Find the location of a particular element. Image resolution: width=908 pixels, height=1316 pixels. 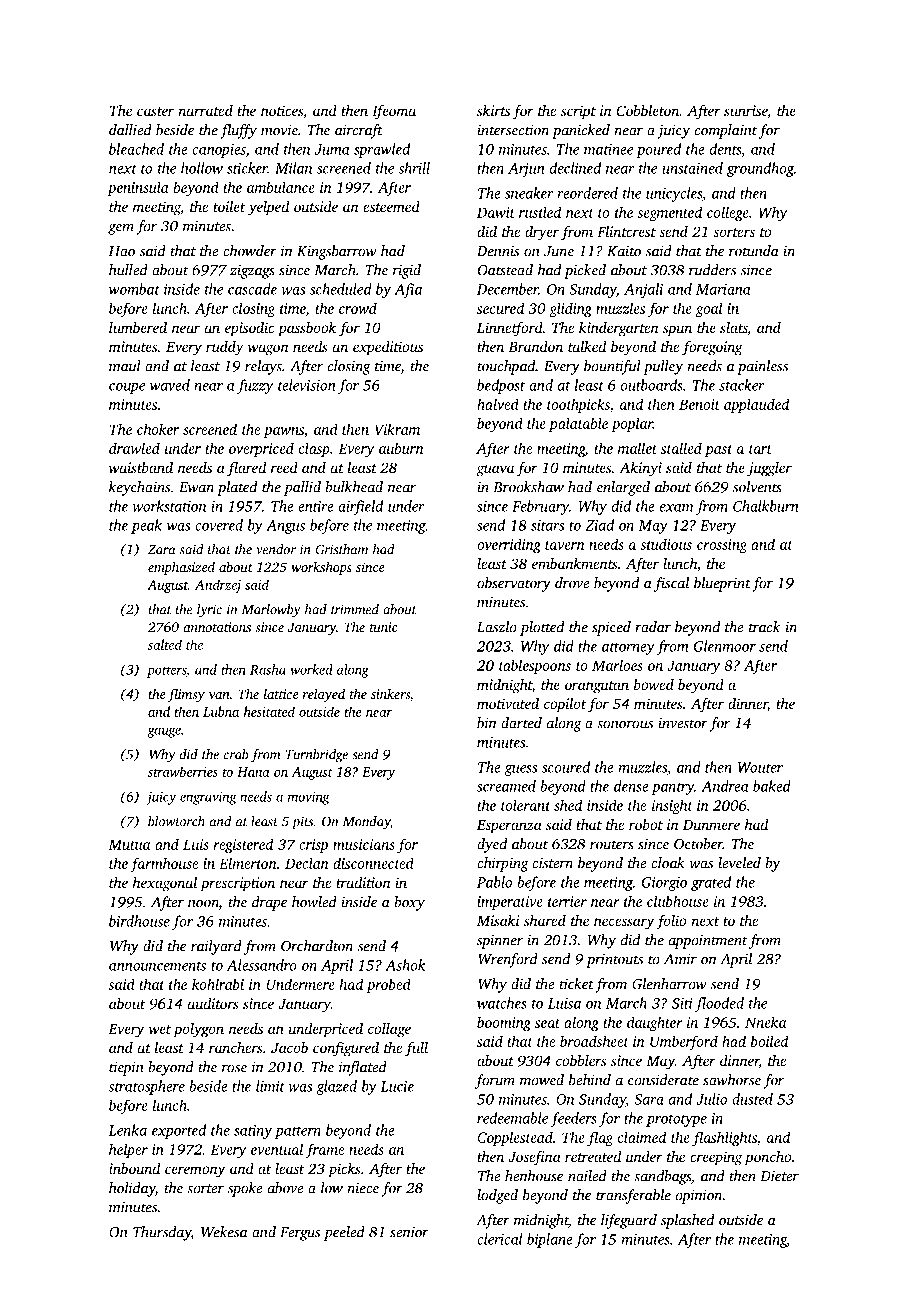

opinion is located at coordinates (699, 1196).
